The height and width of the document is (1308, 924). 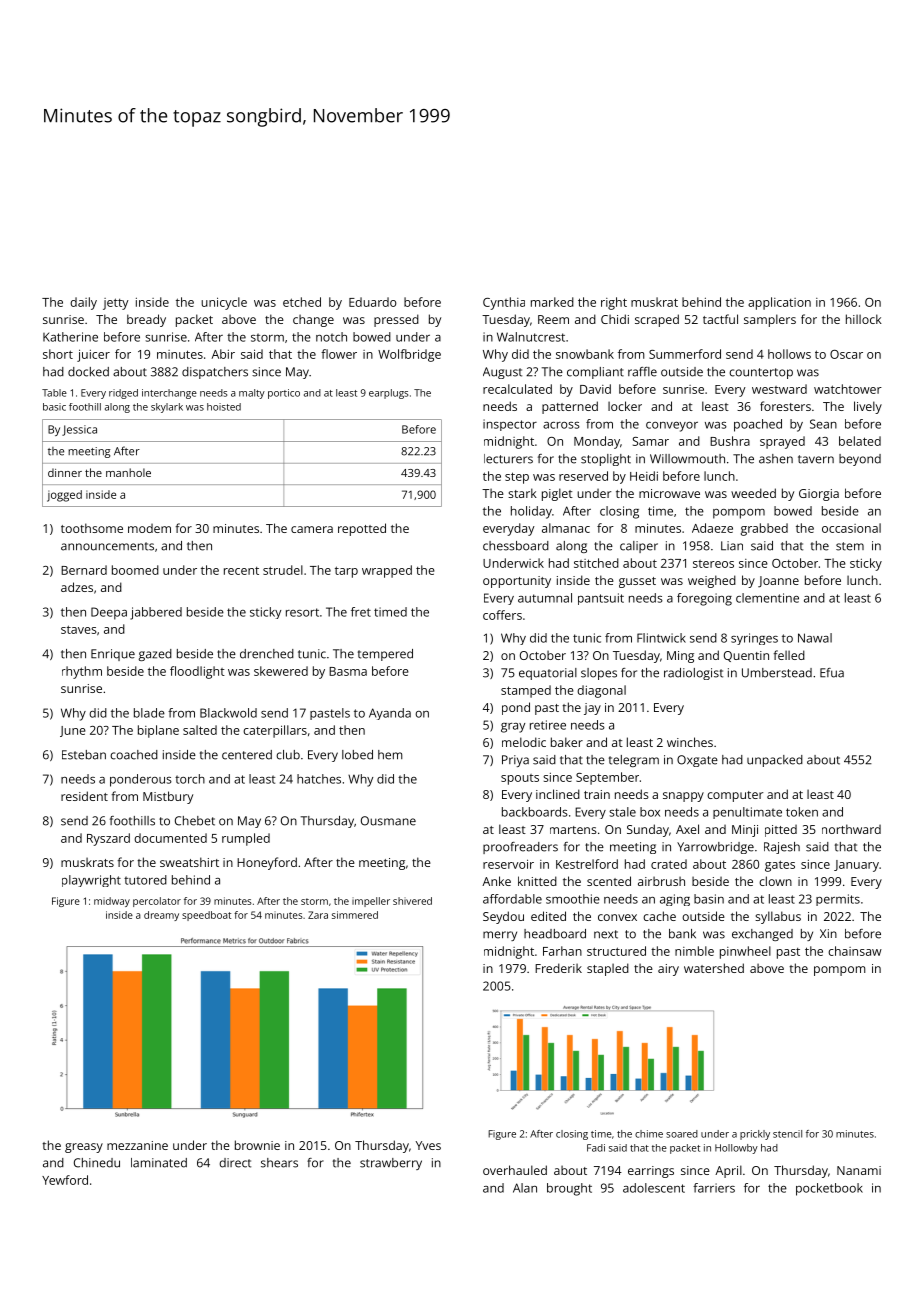 I want to click on pocketbook, so click(x=829, y=1189).
